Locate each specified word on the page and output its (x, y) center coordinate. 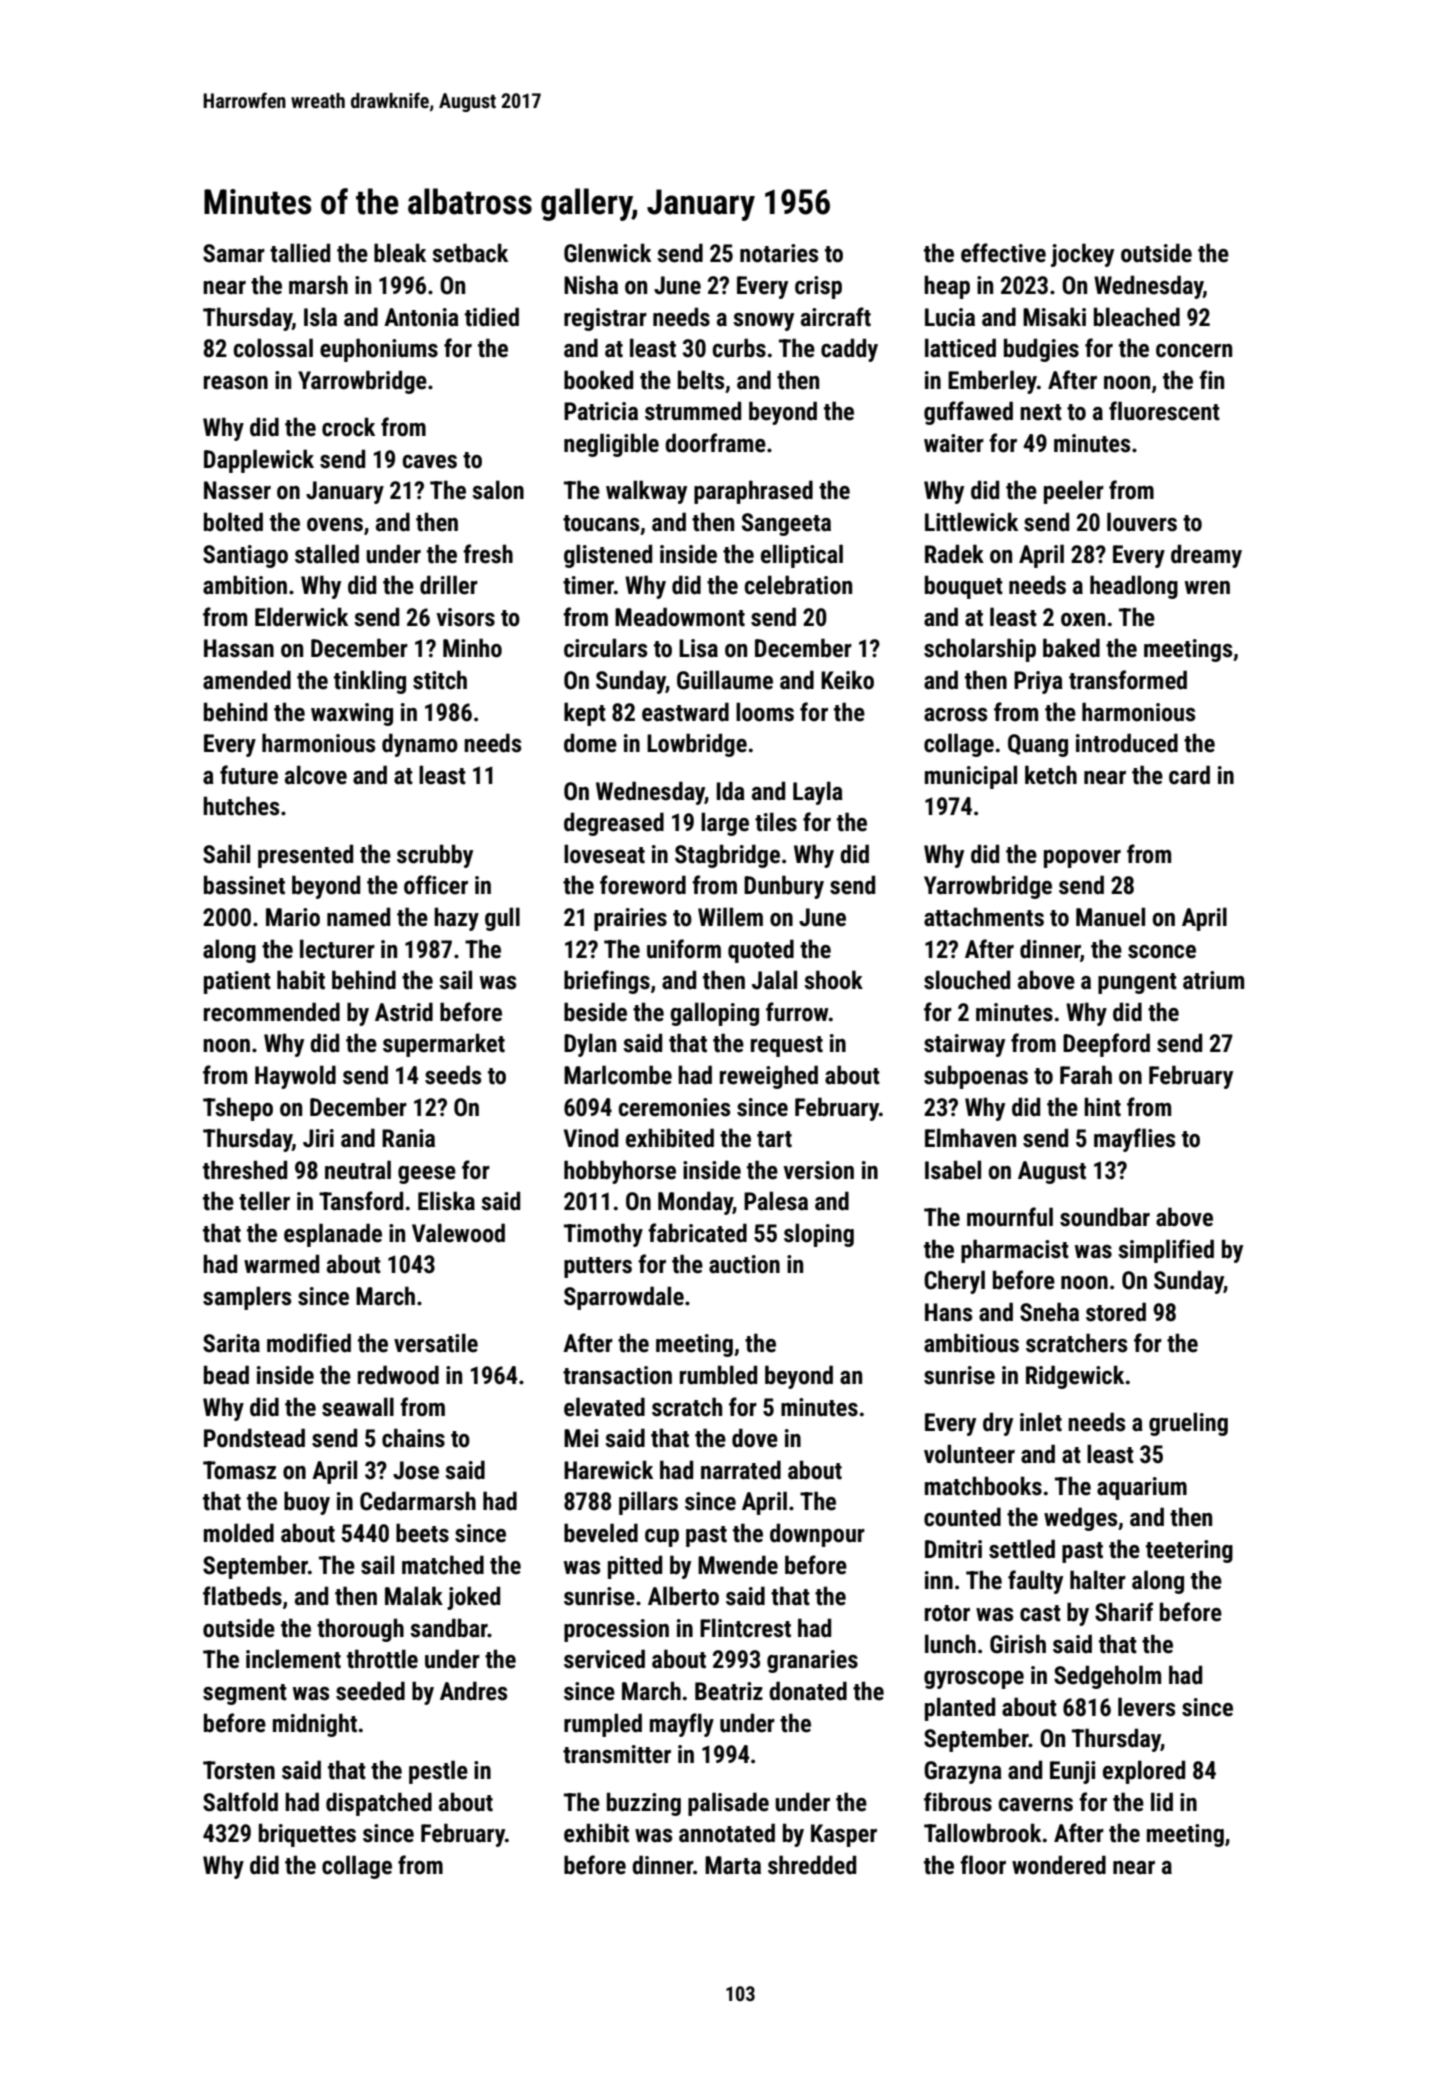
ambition (245, 585)
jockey (1082, 255)
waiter (954, 443)
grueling (1188, 1424)
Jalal (774, 980)
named (358, 917)
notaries (779, 253)
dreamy (1206, 556)
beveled (601, 1533)
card (1189, 775)
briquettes (307, 1835)
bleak (400, 253)
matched (443, 1565)
